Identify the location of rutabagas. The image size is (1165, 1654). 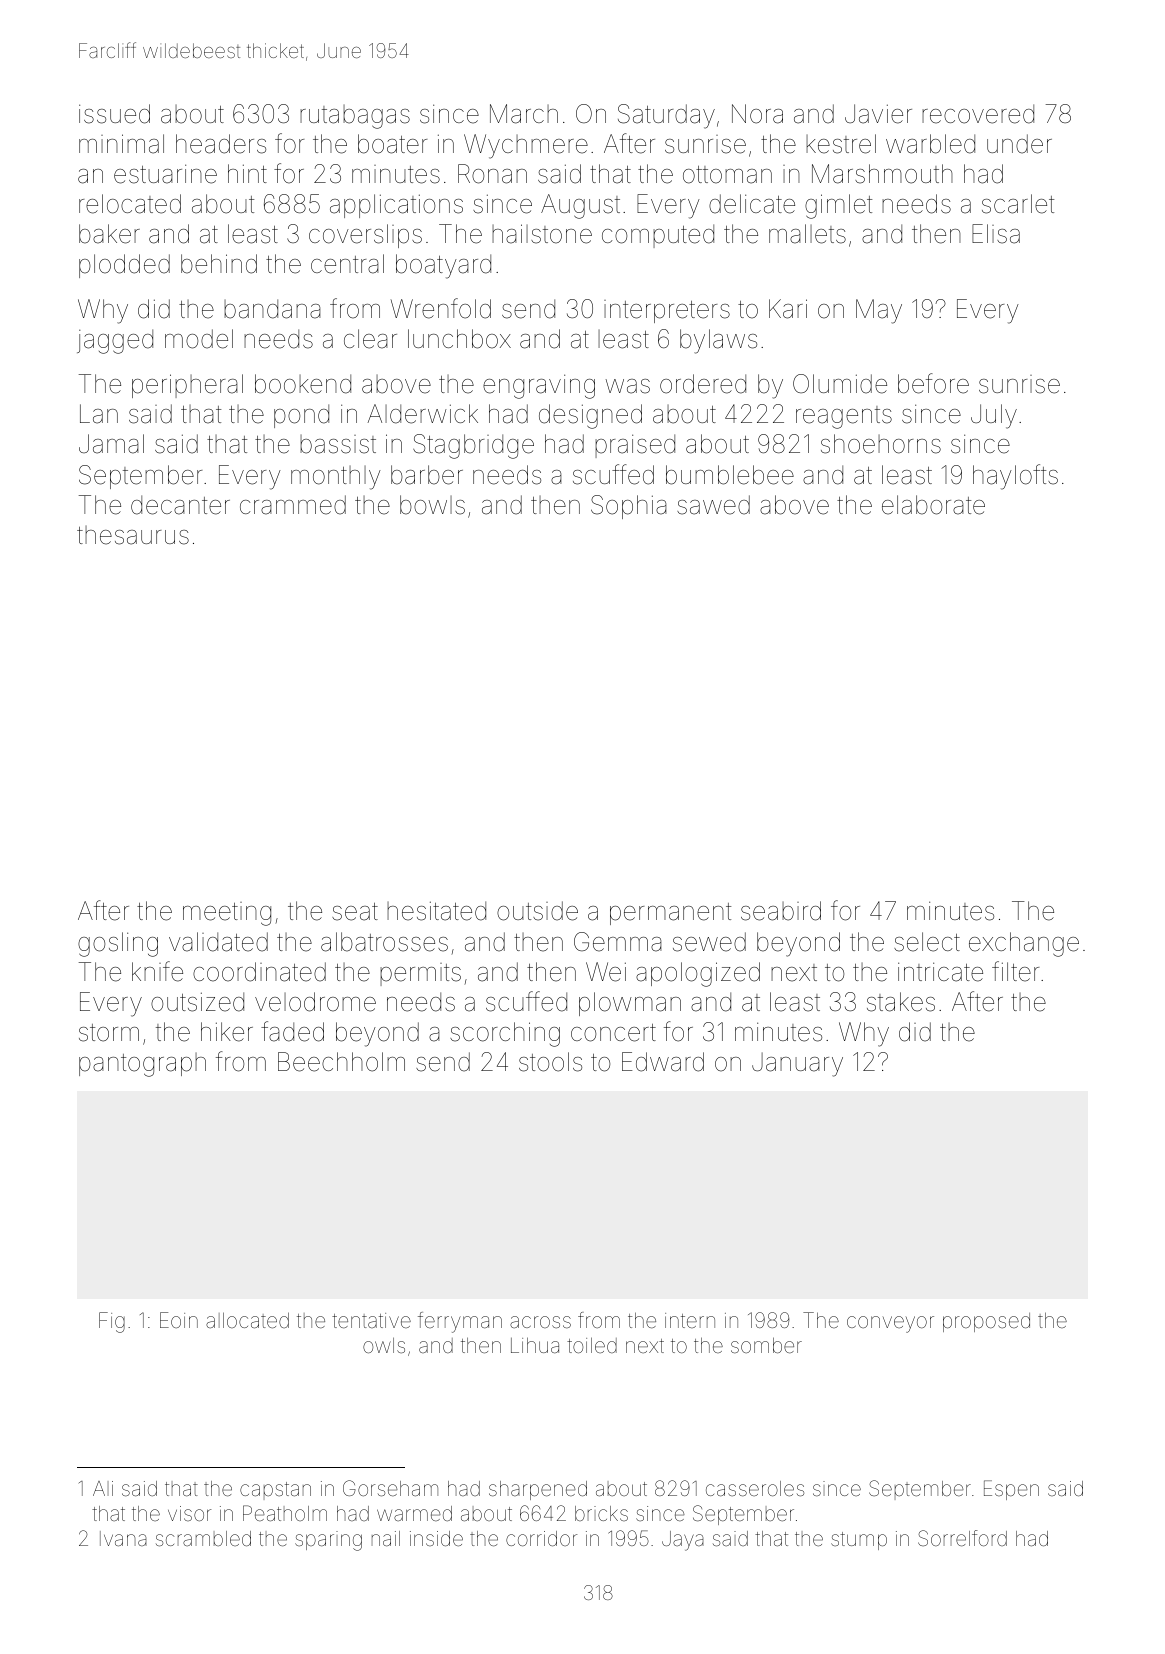
(355, 117).
